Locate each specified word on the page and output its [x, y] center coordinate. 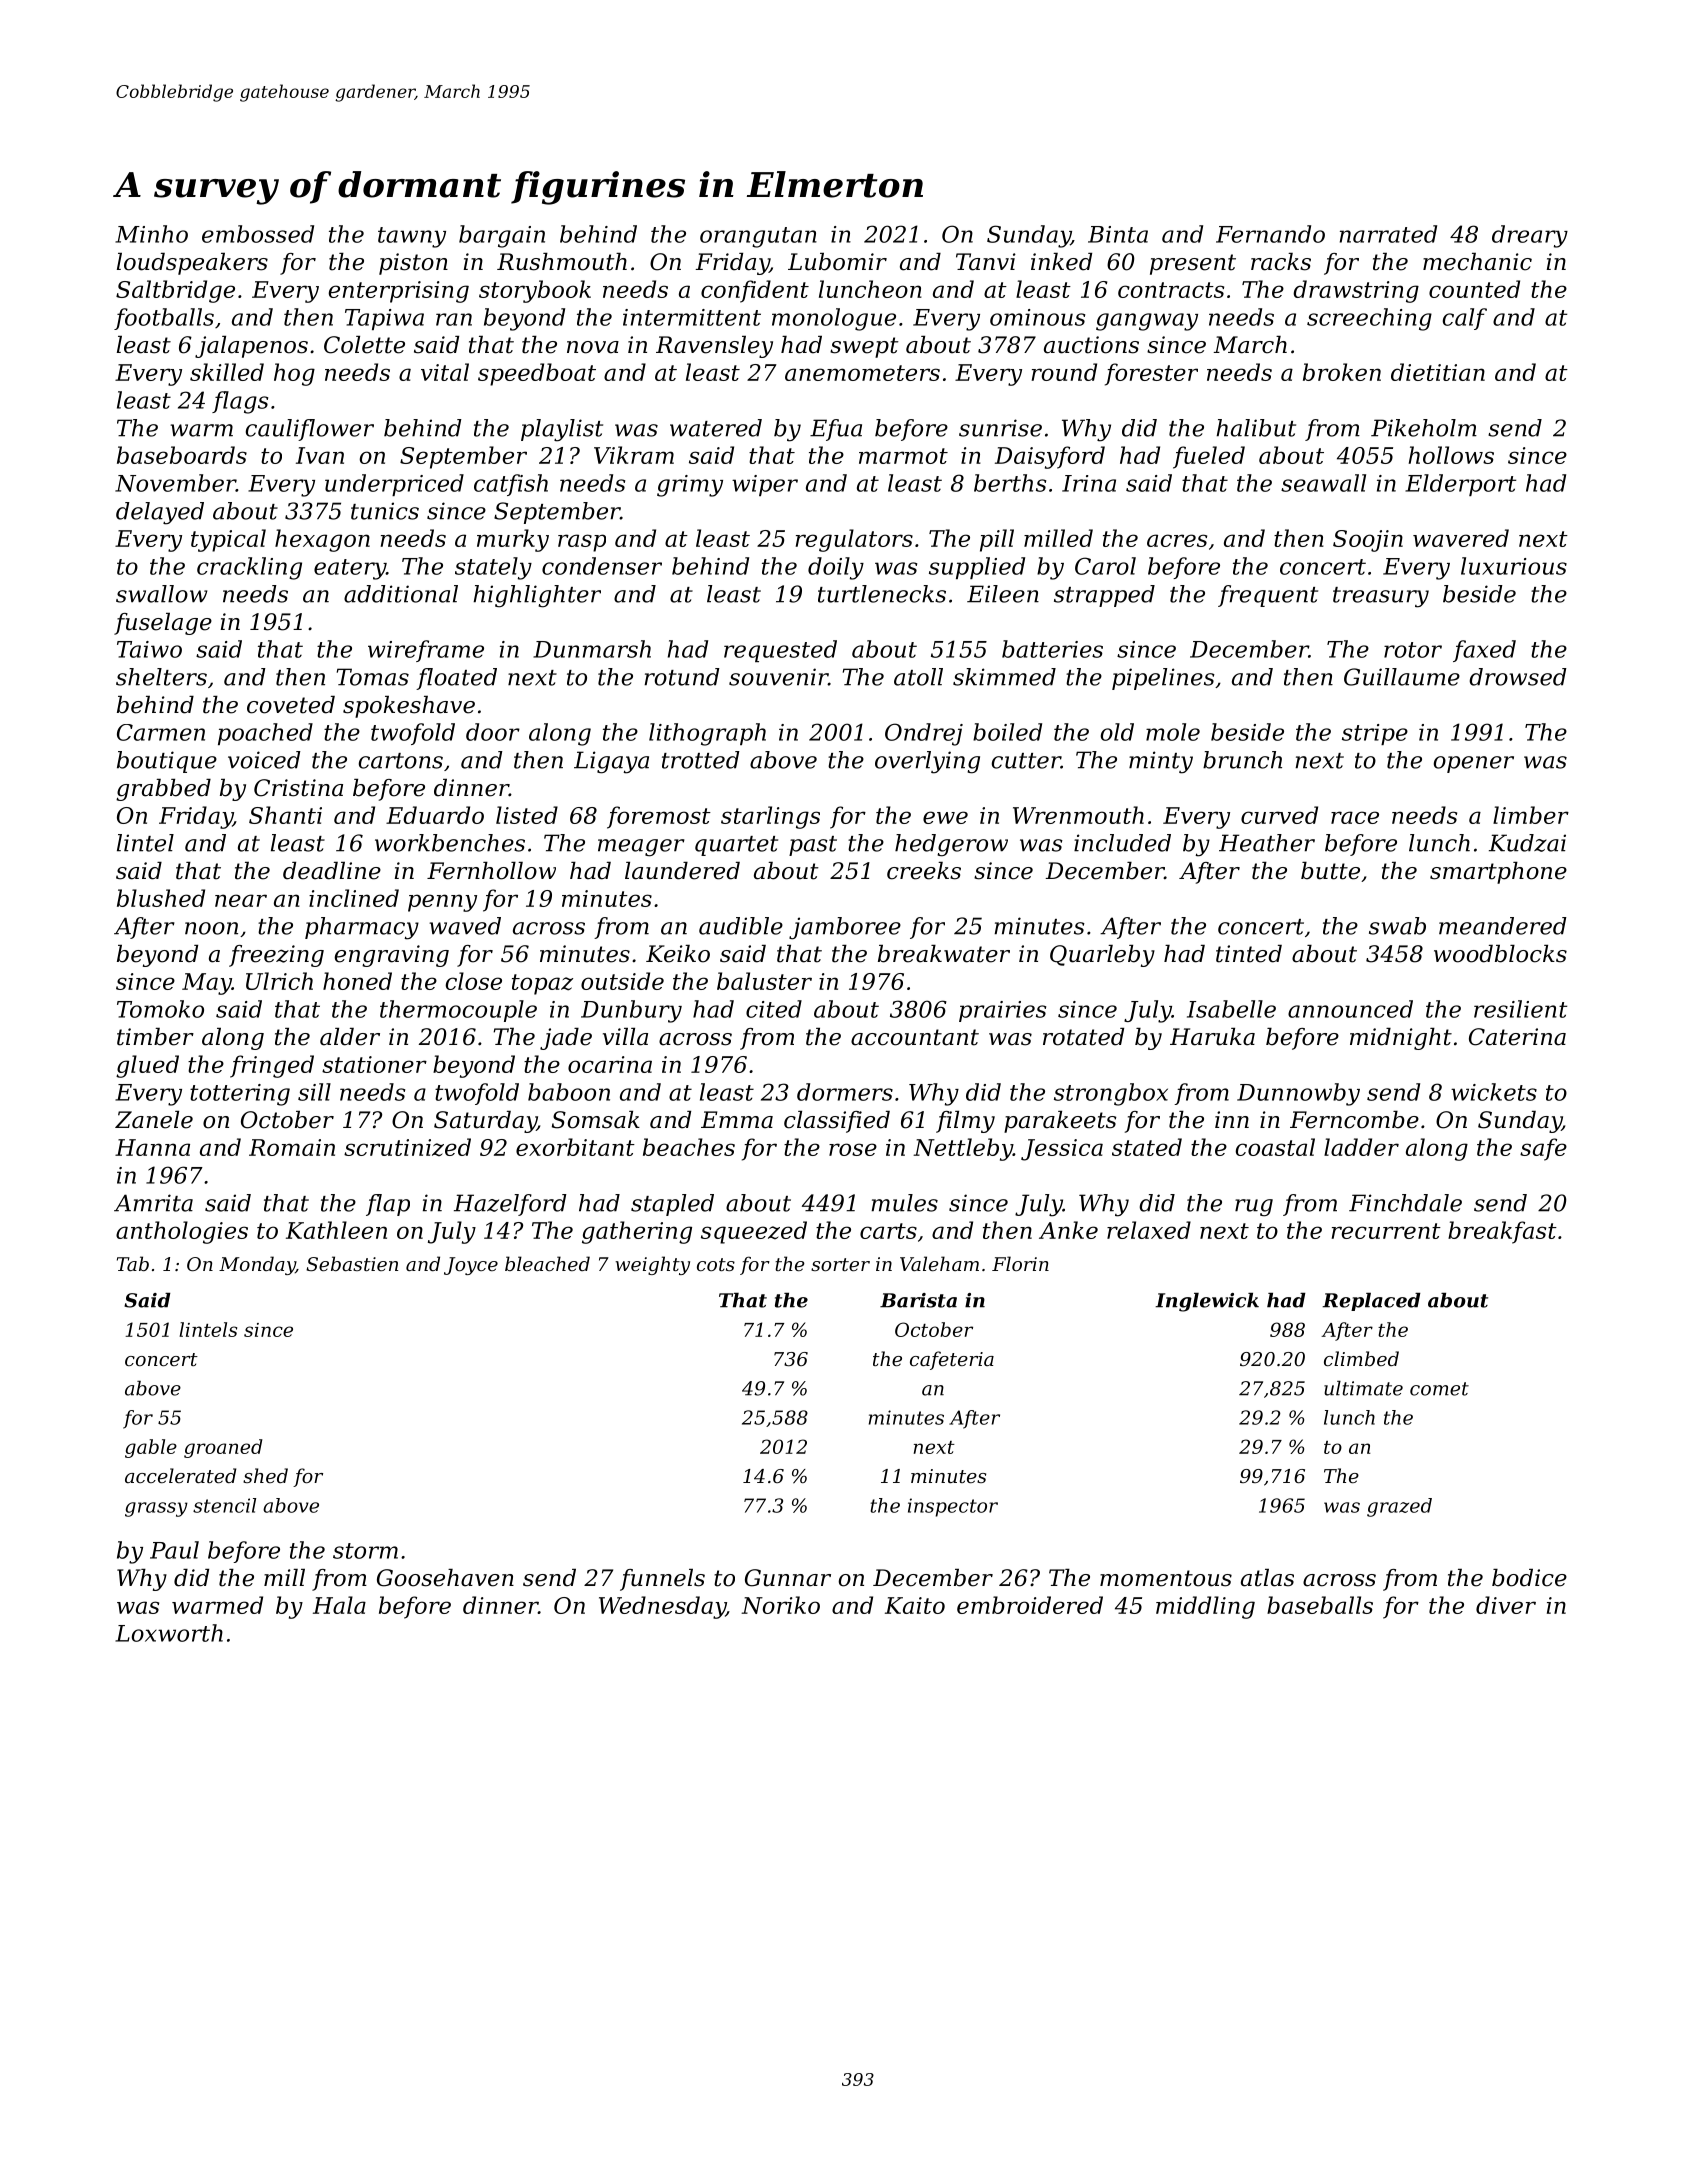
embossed [258, 234]
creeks [924, 871]
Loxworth [169, 1633]
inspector [953, 1507]
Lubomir [837, 262]
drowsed [1518, 677]
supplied [977, 568]
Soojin [1368, 541]
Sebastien [352, 1263]
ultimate [1363, 1388]
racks [1281, 262]
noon [211, 928]
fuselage [163, 624]
